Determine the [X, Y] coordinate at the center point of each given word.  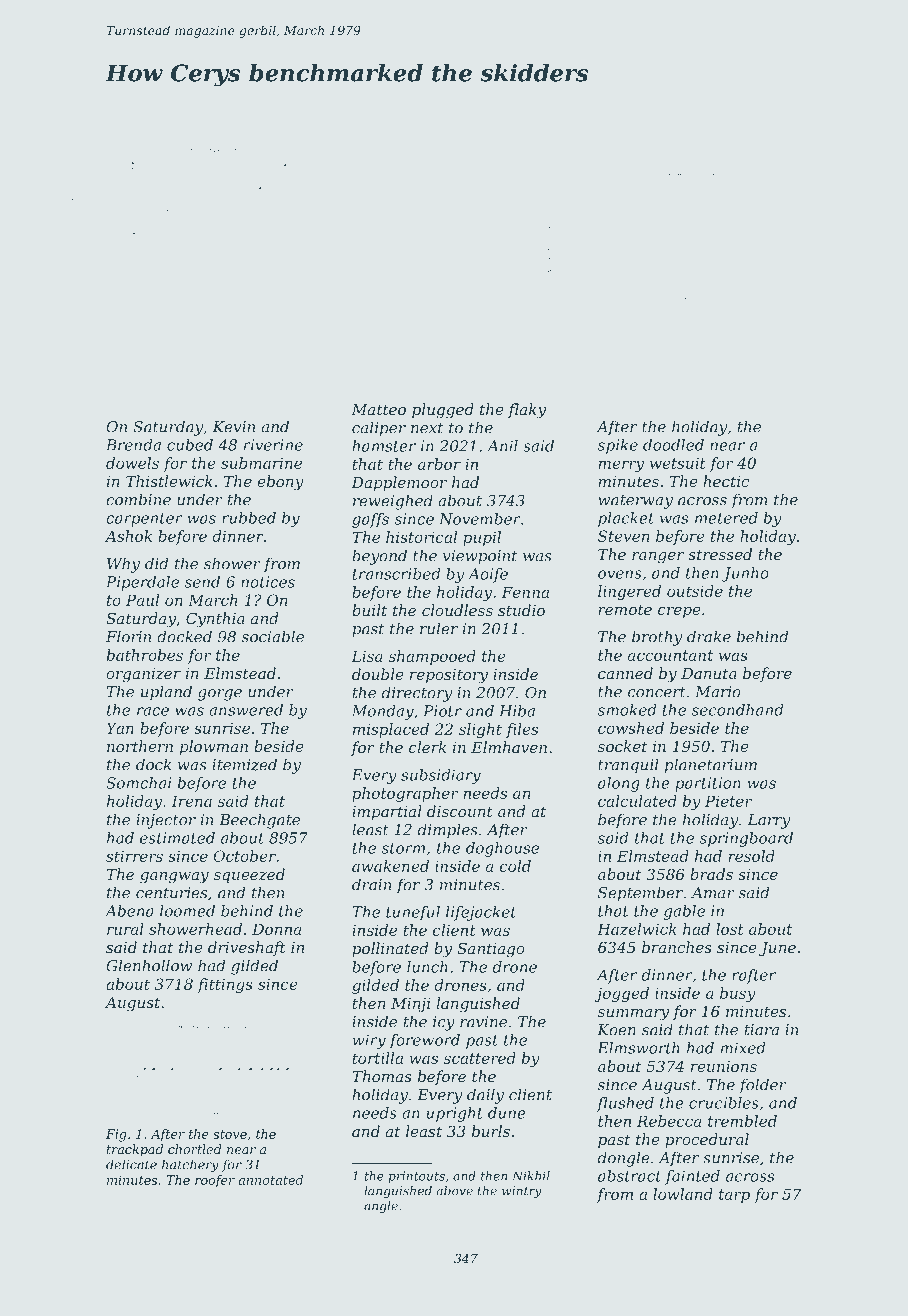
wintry [522, 1192]
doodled [673, 445]
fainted [692, 1177]
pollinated [390, 949]
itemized [244, 764]
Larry [769, 821]
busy [738, 994]
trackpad [135, 1150]
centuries [171, 893]
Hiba [517, 711]
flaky [527, 411]
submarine [261, 463]
